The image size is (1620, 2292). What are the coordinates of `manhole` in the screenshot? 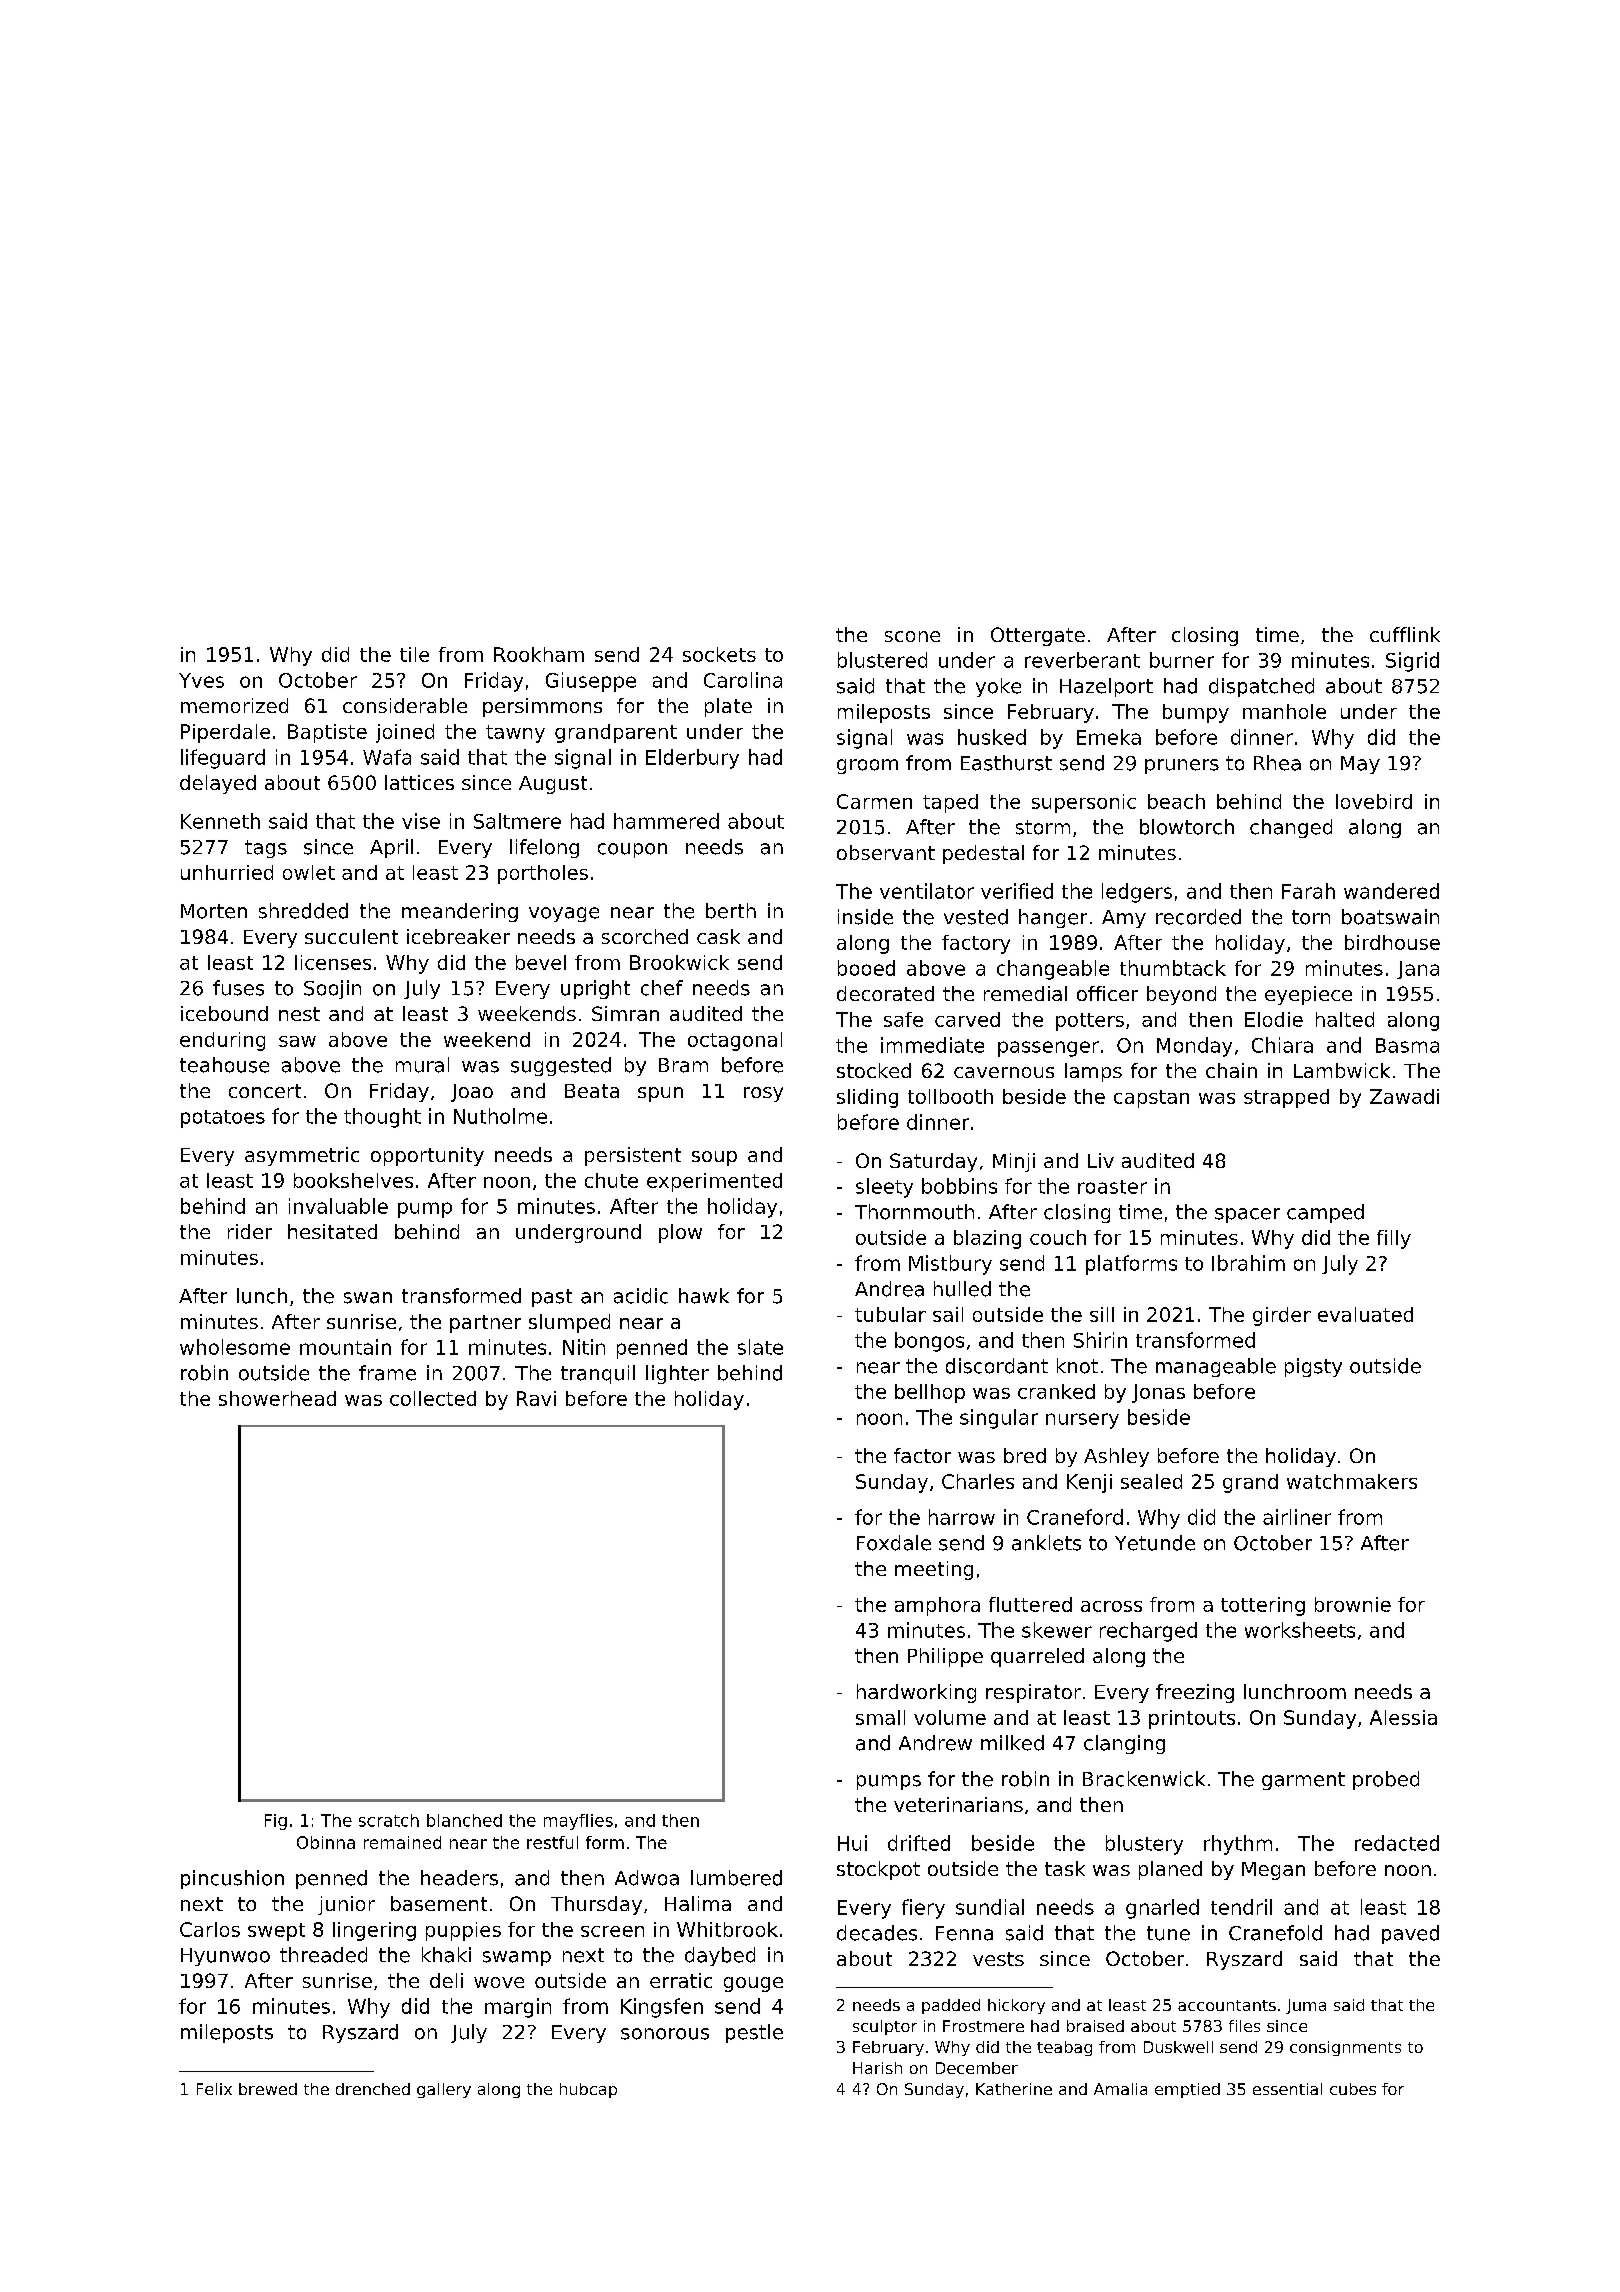 It's located at (1284, 711).
